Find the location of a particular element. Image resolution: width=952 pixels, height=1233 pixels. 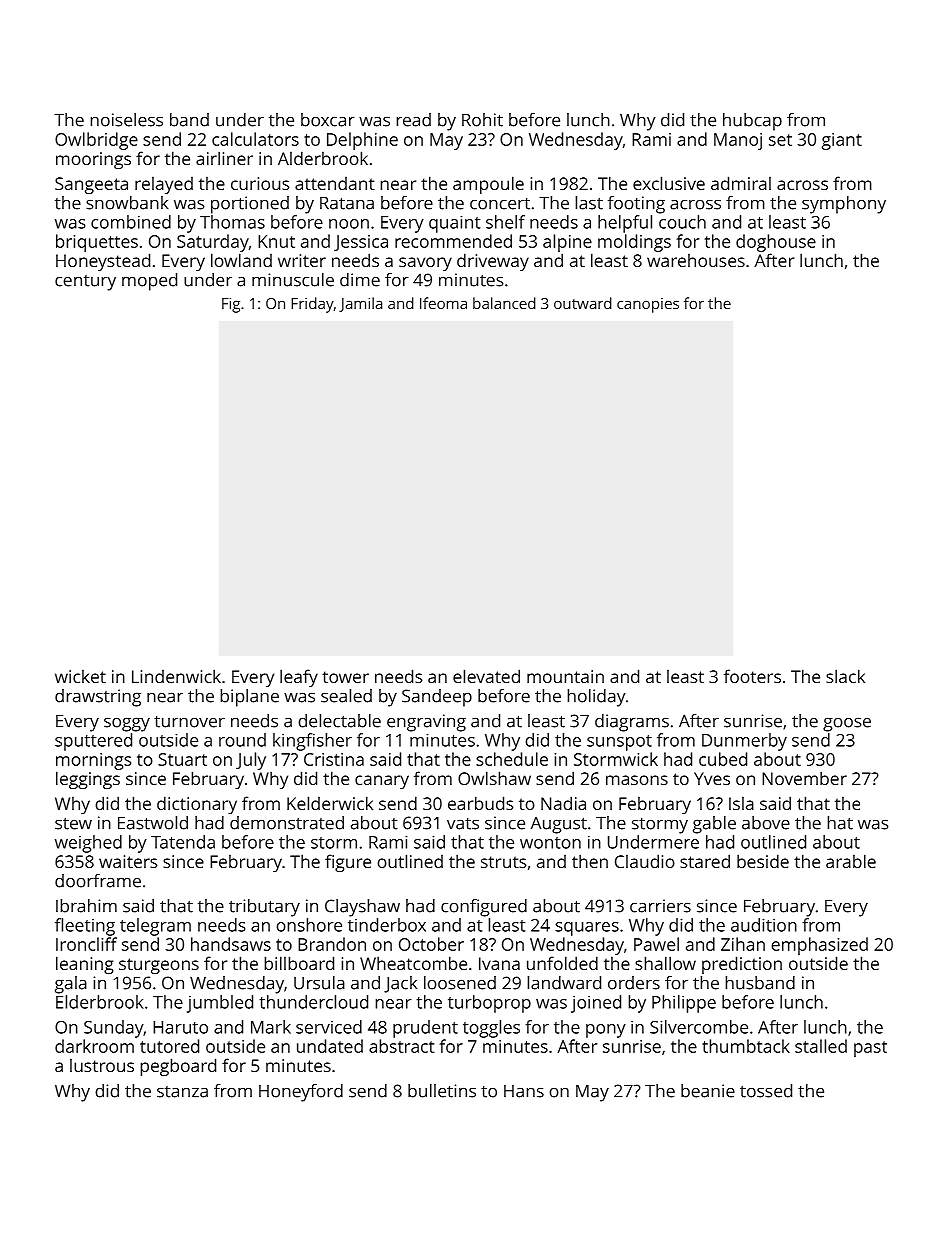

concert is located at coordinates (500, 204).
